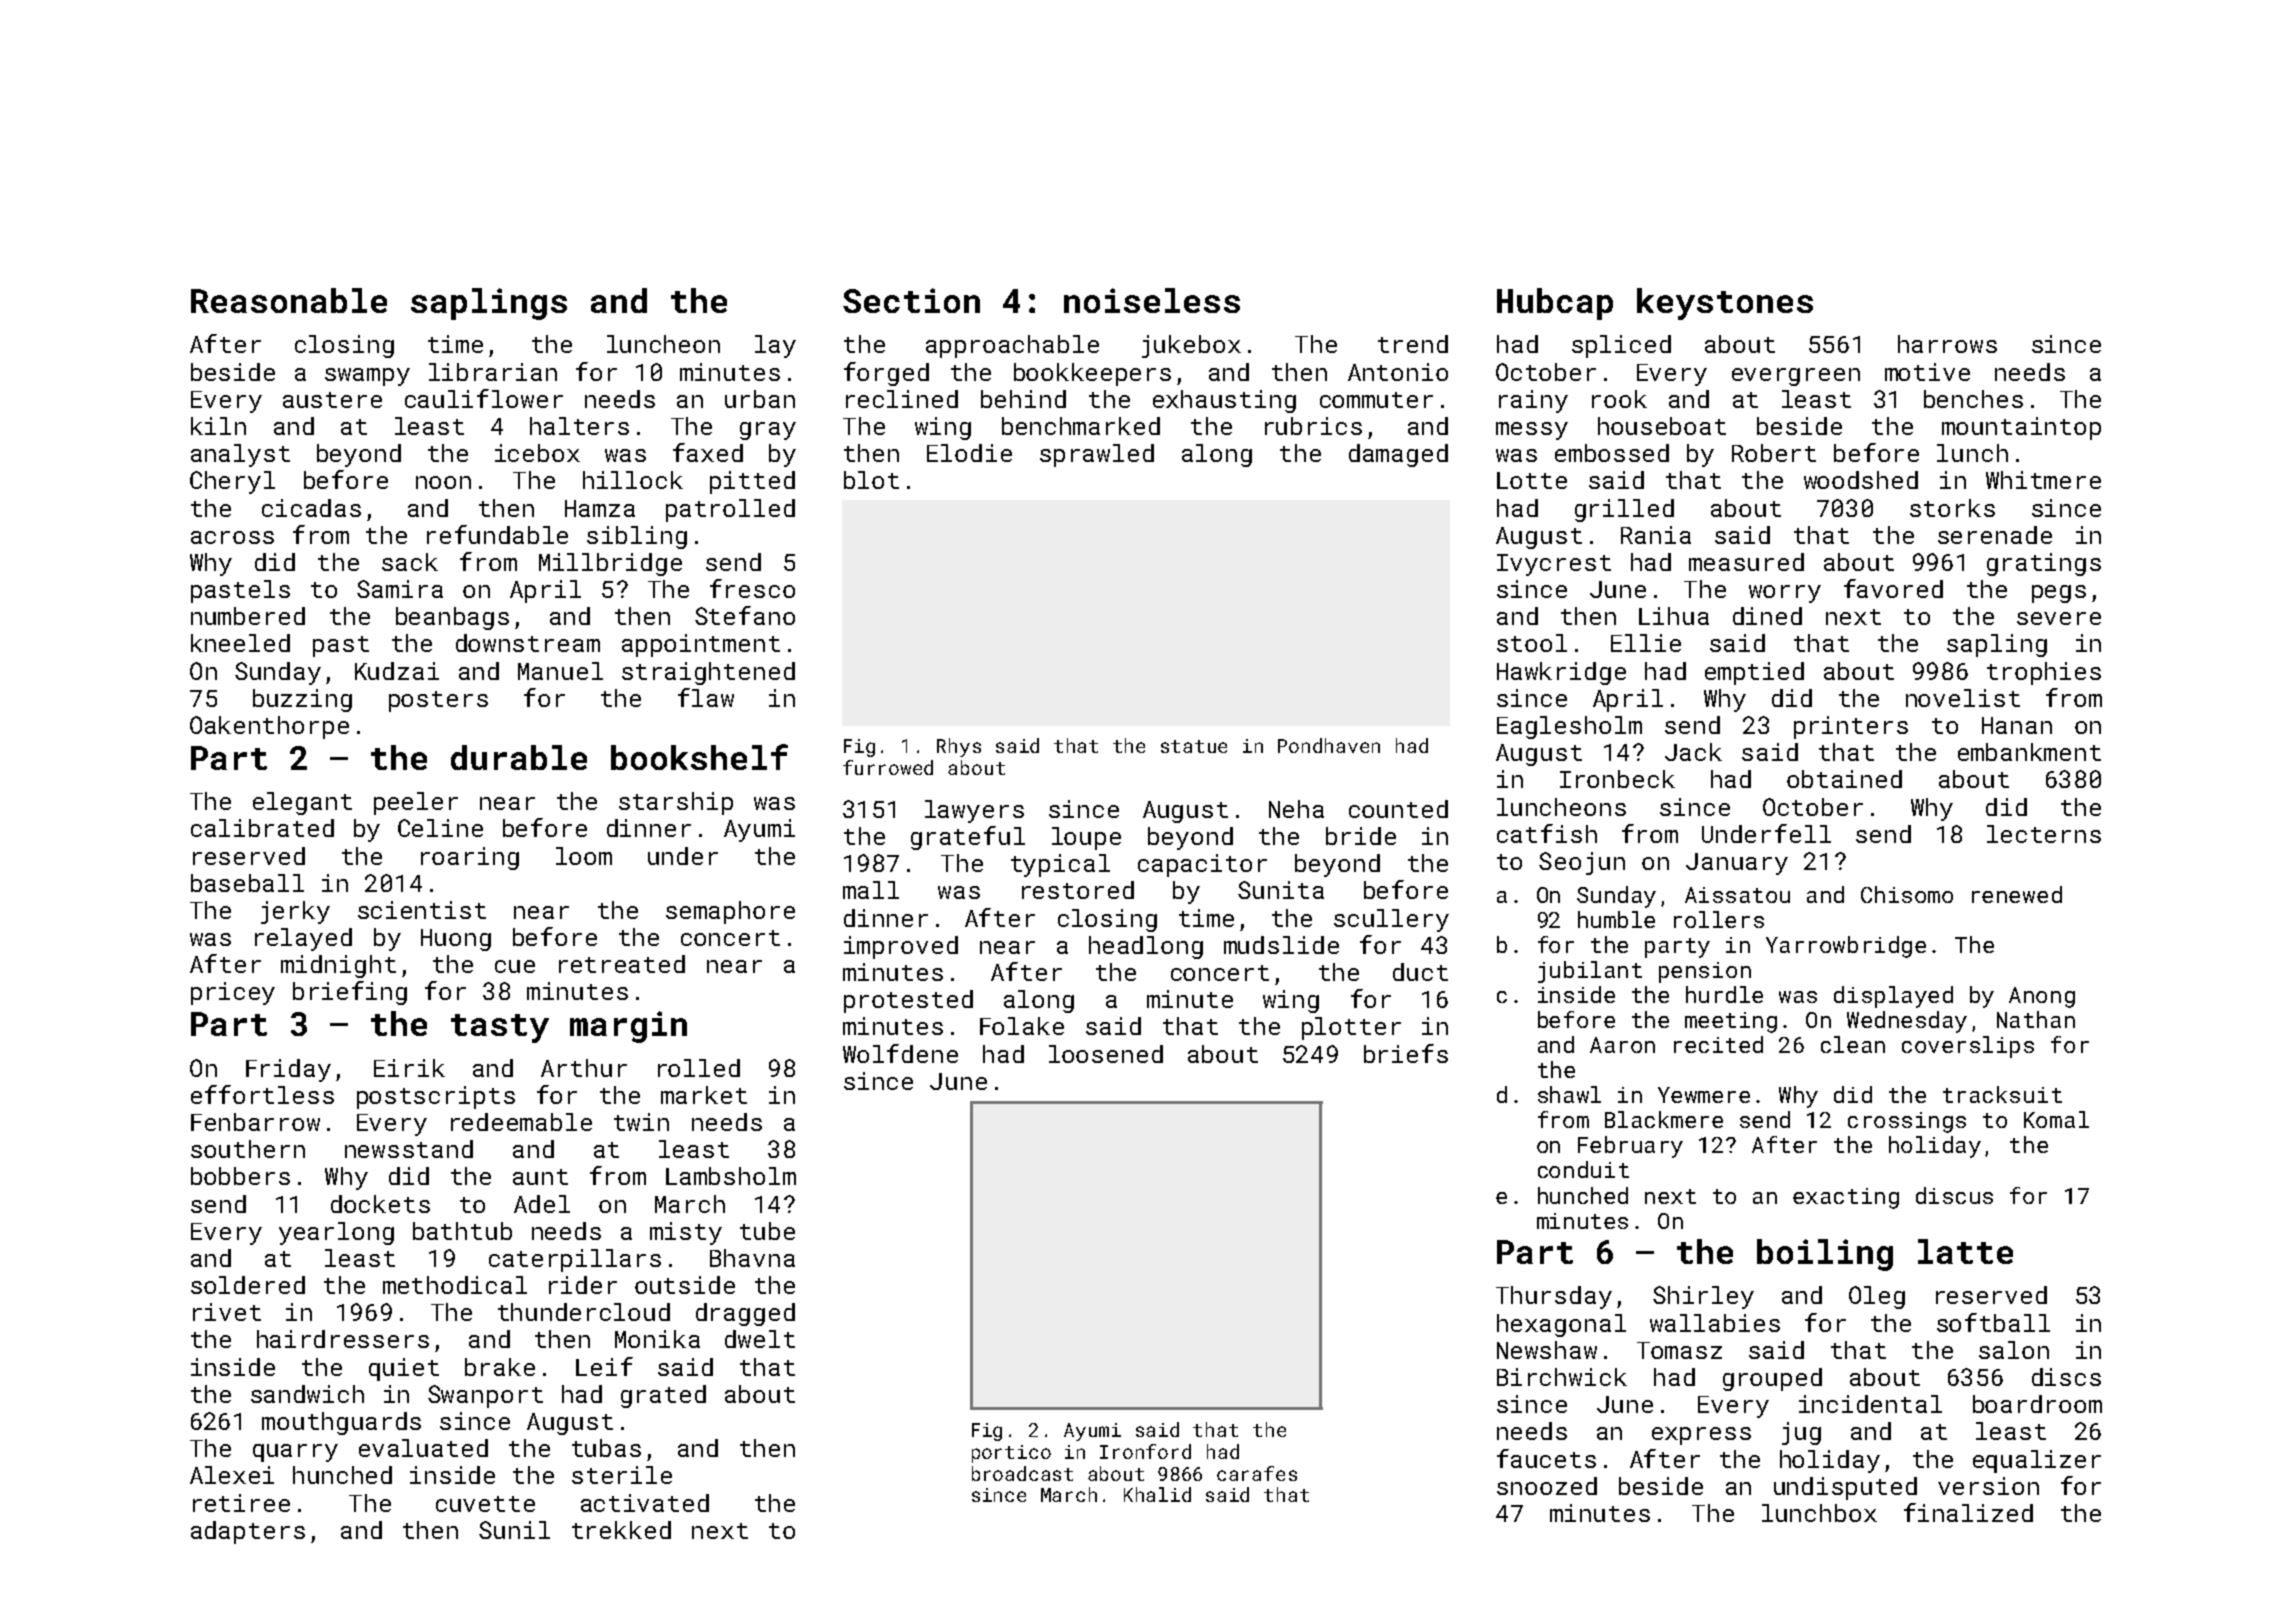  What do you see at coordinates (1737, 895) in the screenshot?
I see `Aissatou` at bounding box center [1737, 895].
